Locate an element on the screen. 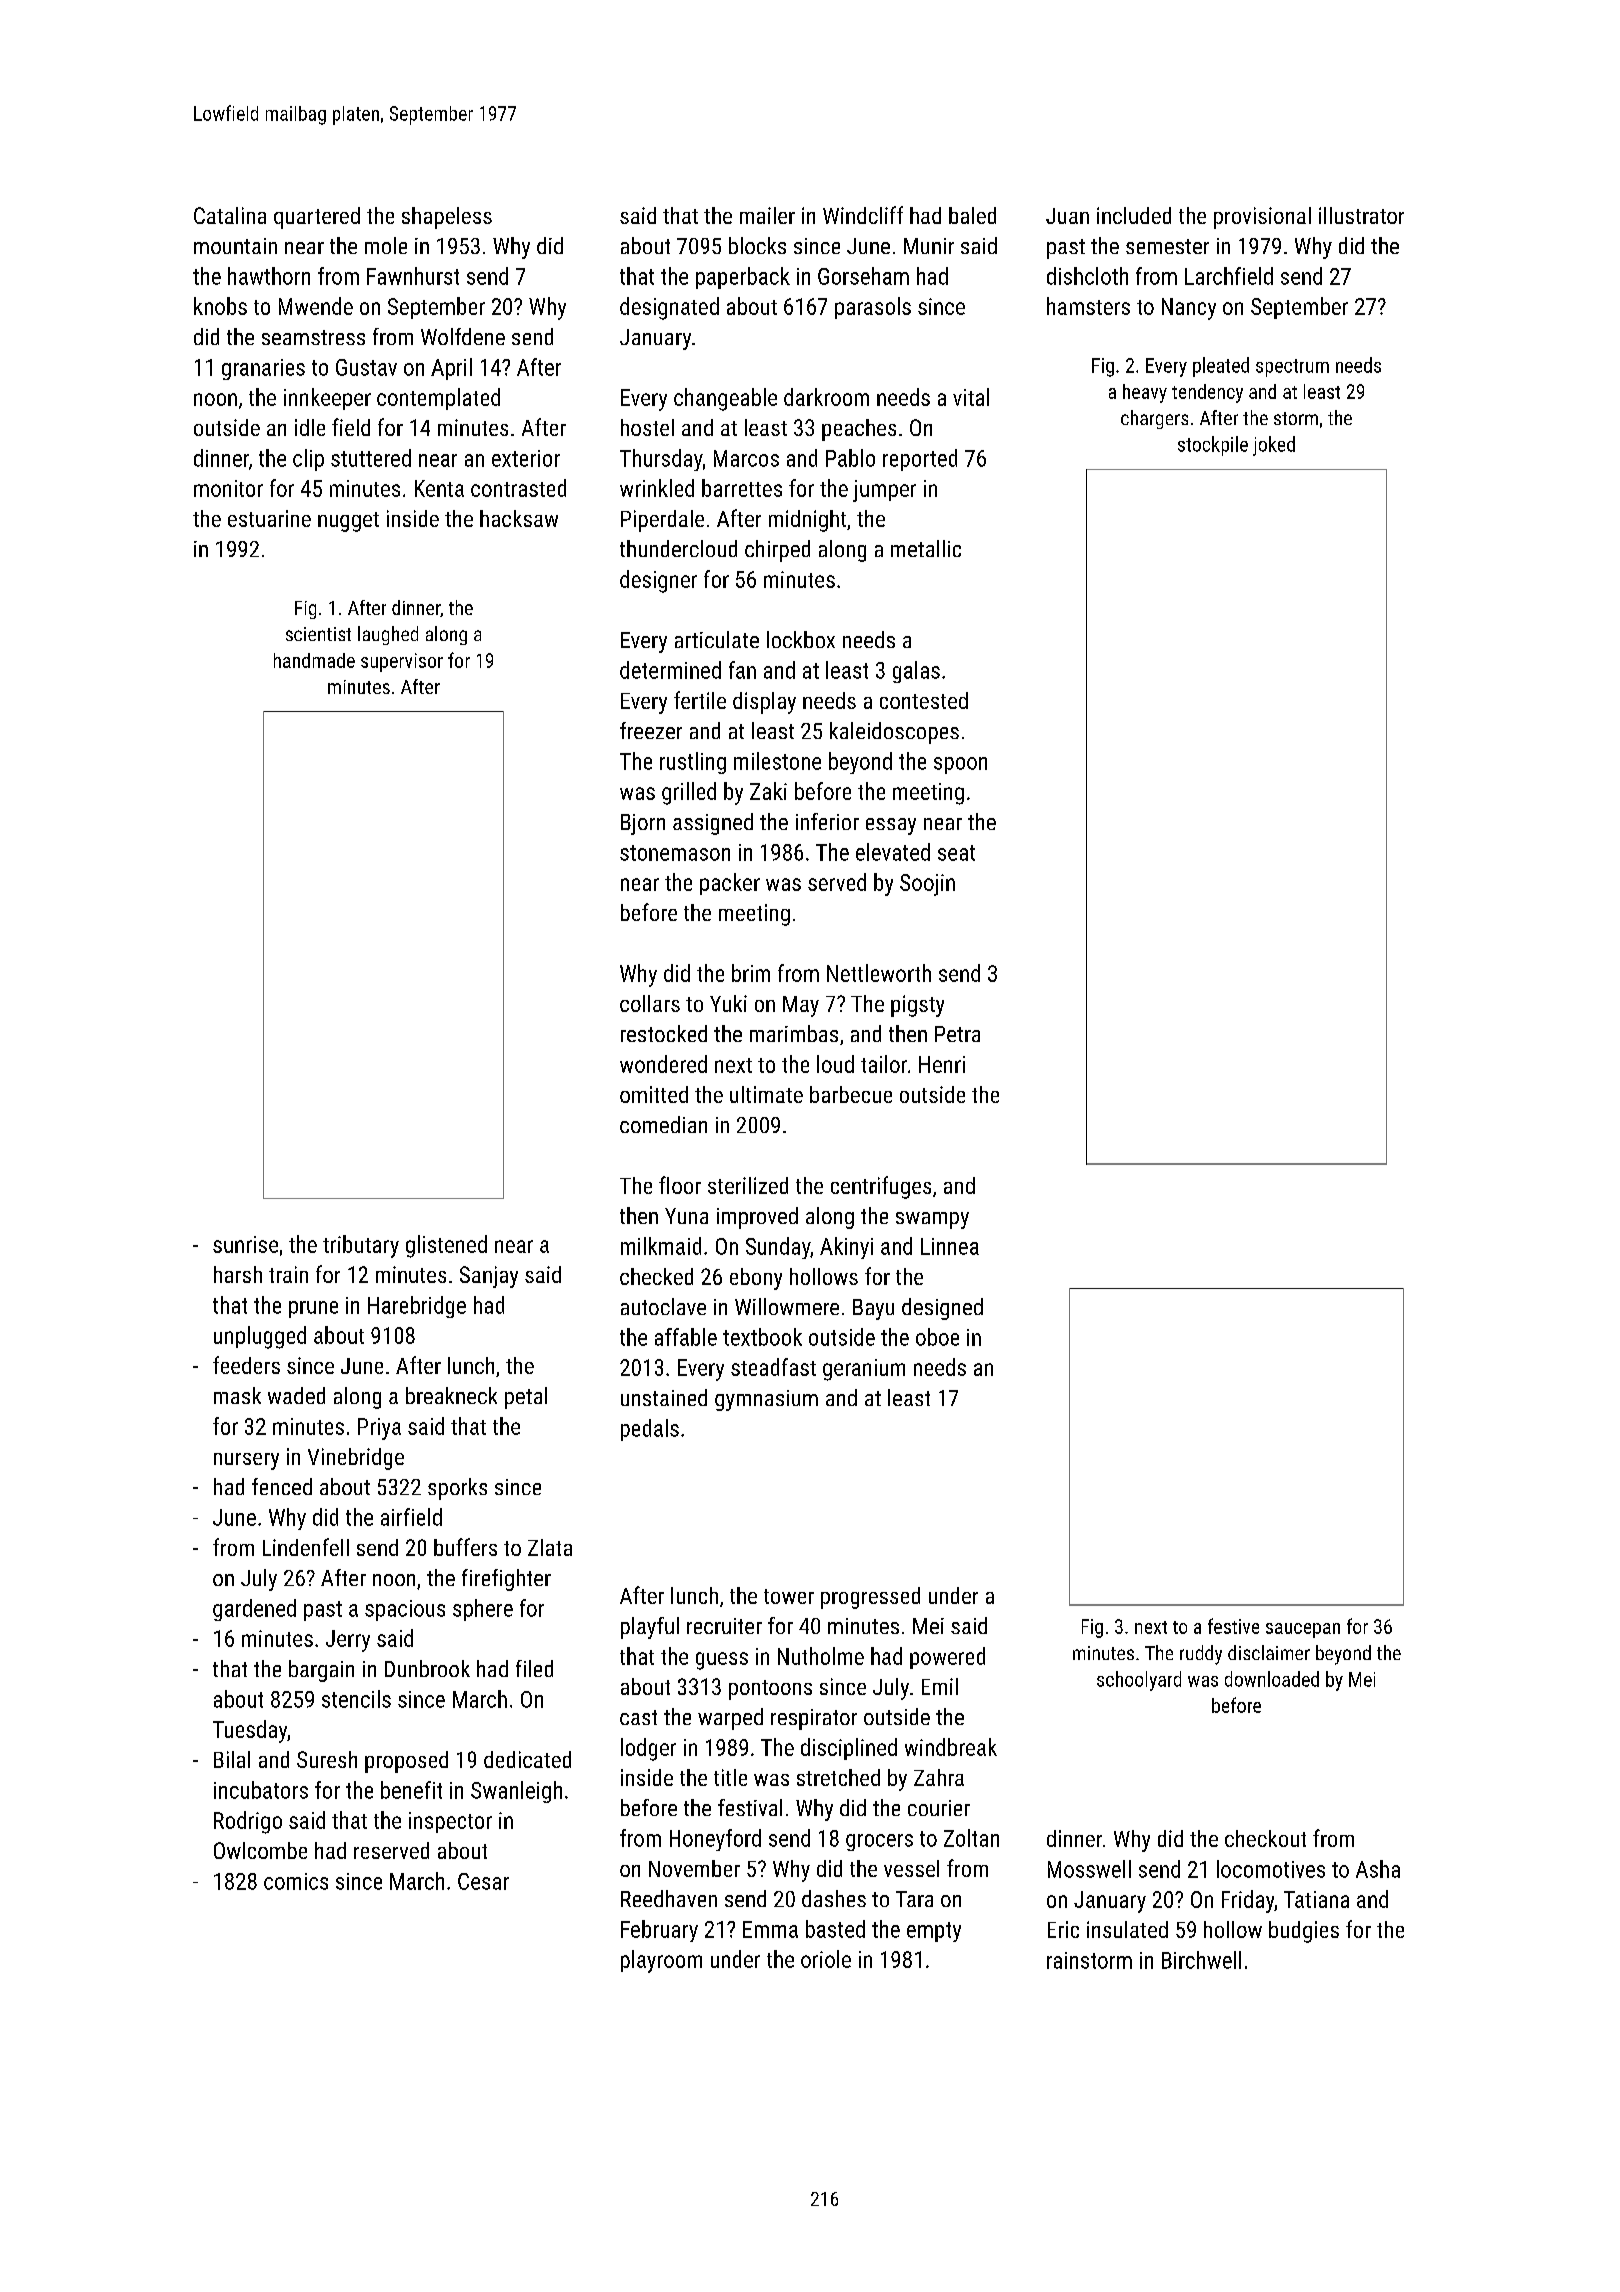 The width and height of the screenshot is (1620, 2292). milestone is located at coordinates (777, 761).
